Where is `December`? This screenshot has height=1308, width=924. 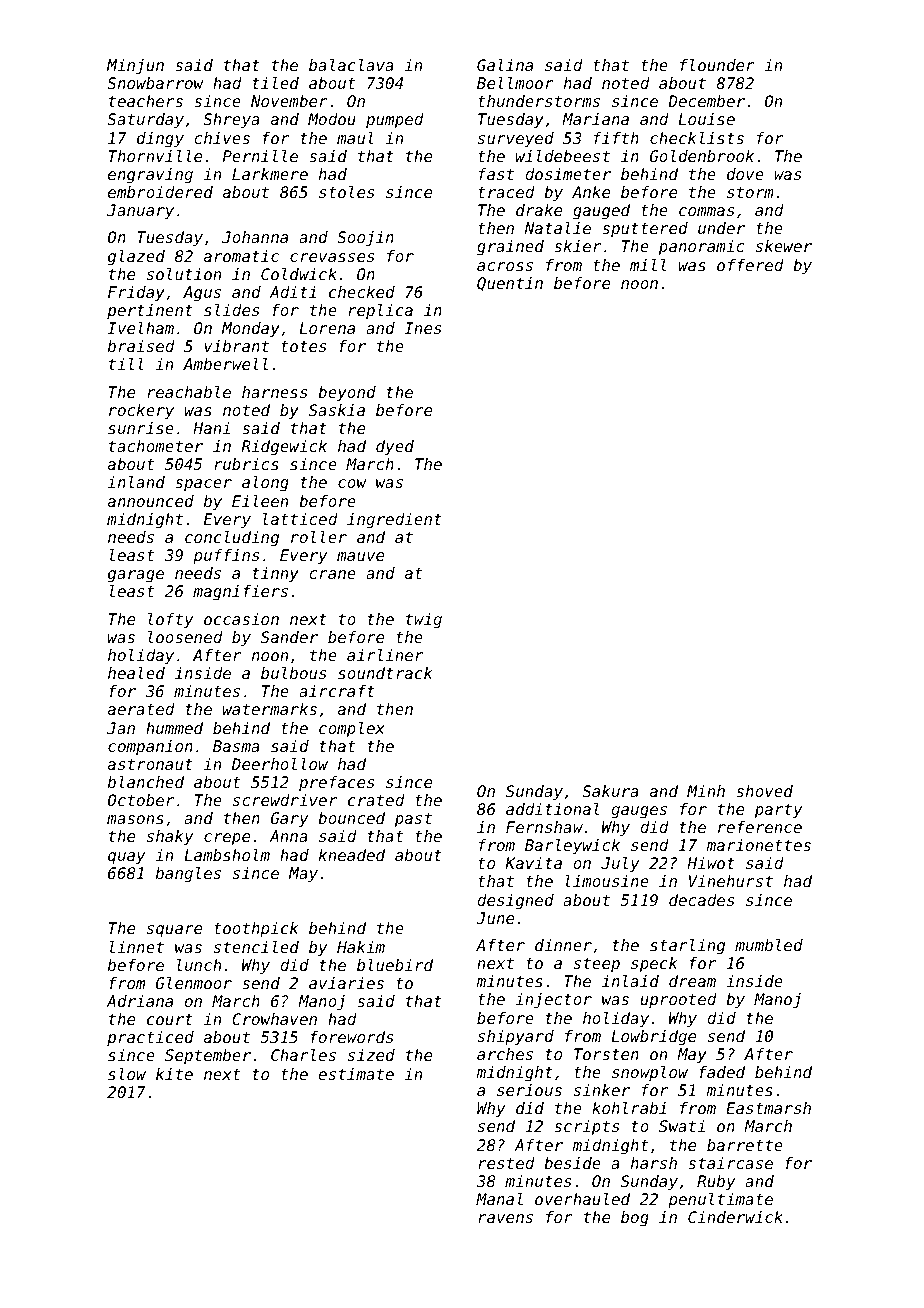 December is located at coordinates (706, 101).
